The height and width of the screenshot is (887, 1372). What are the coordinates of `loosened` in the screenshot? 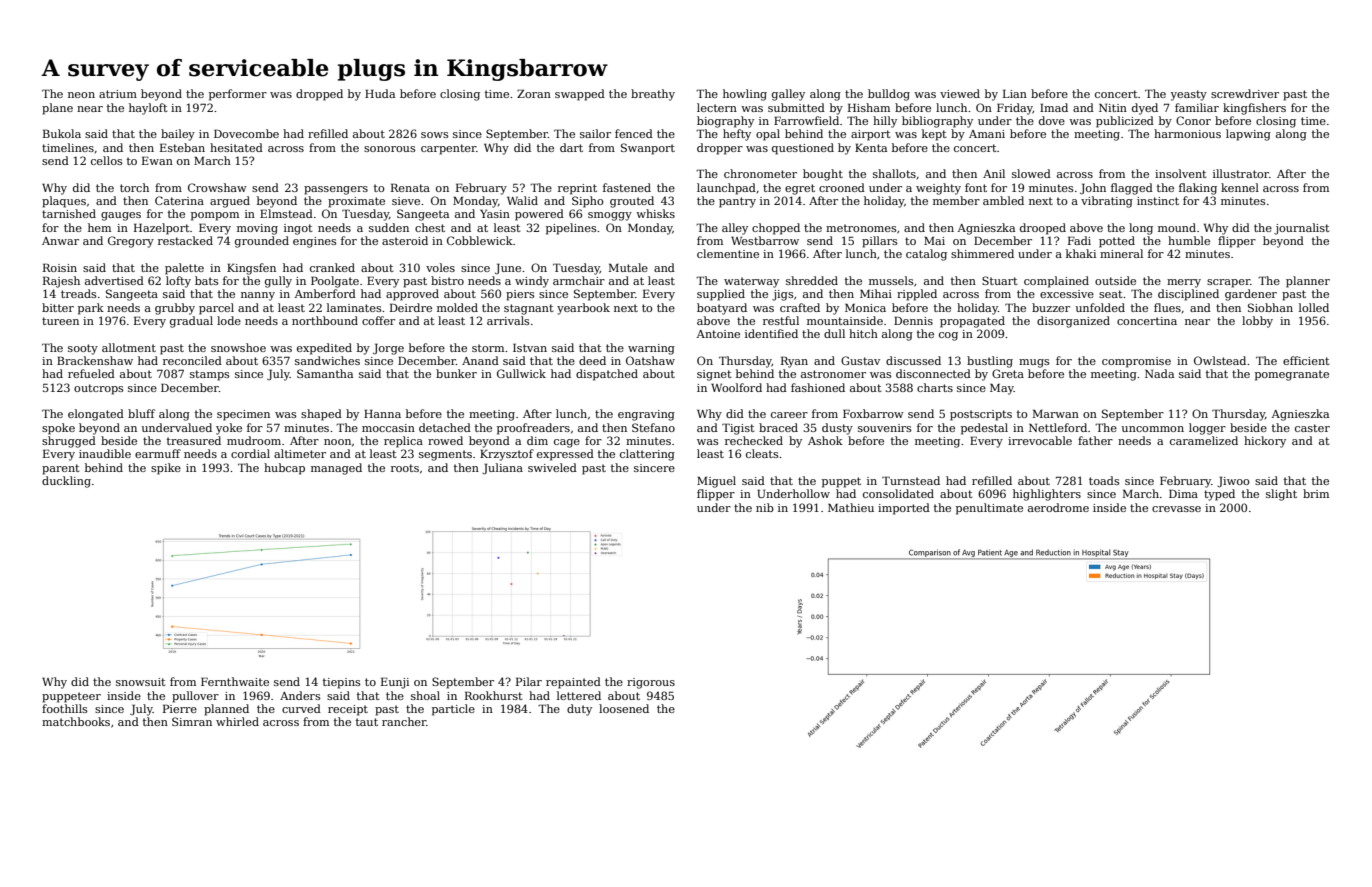 It's located at (624, 708).
